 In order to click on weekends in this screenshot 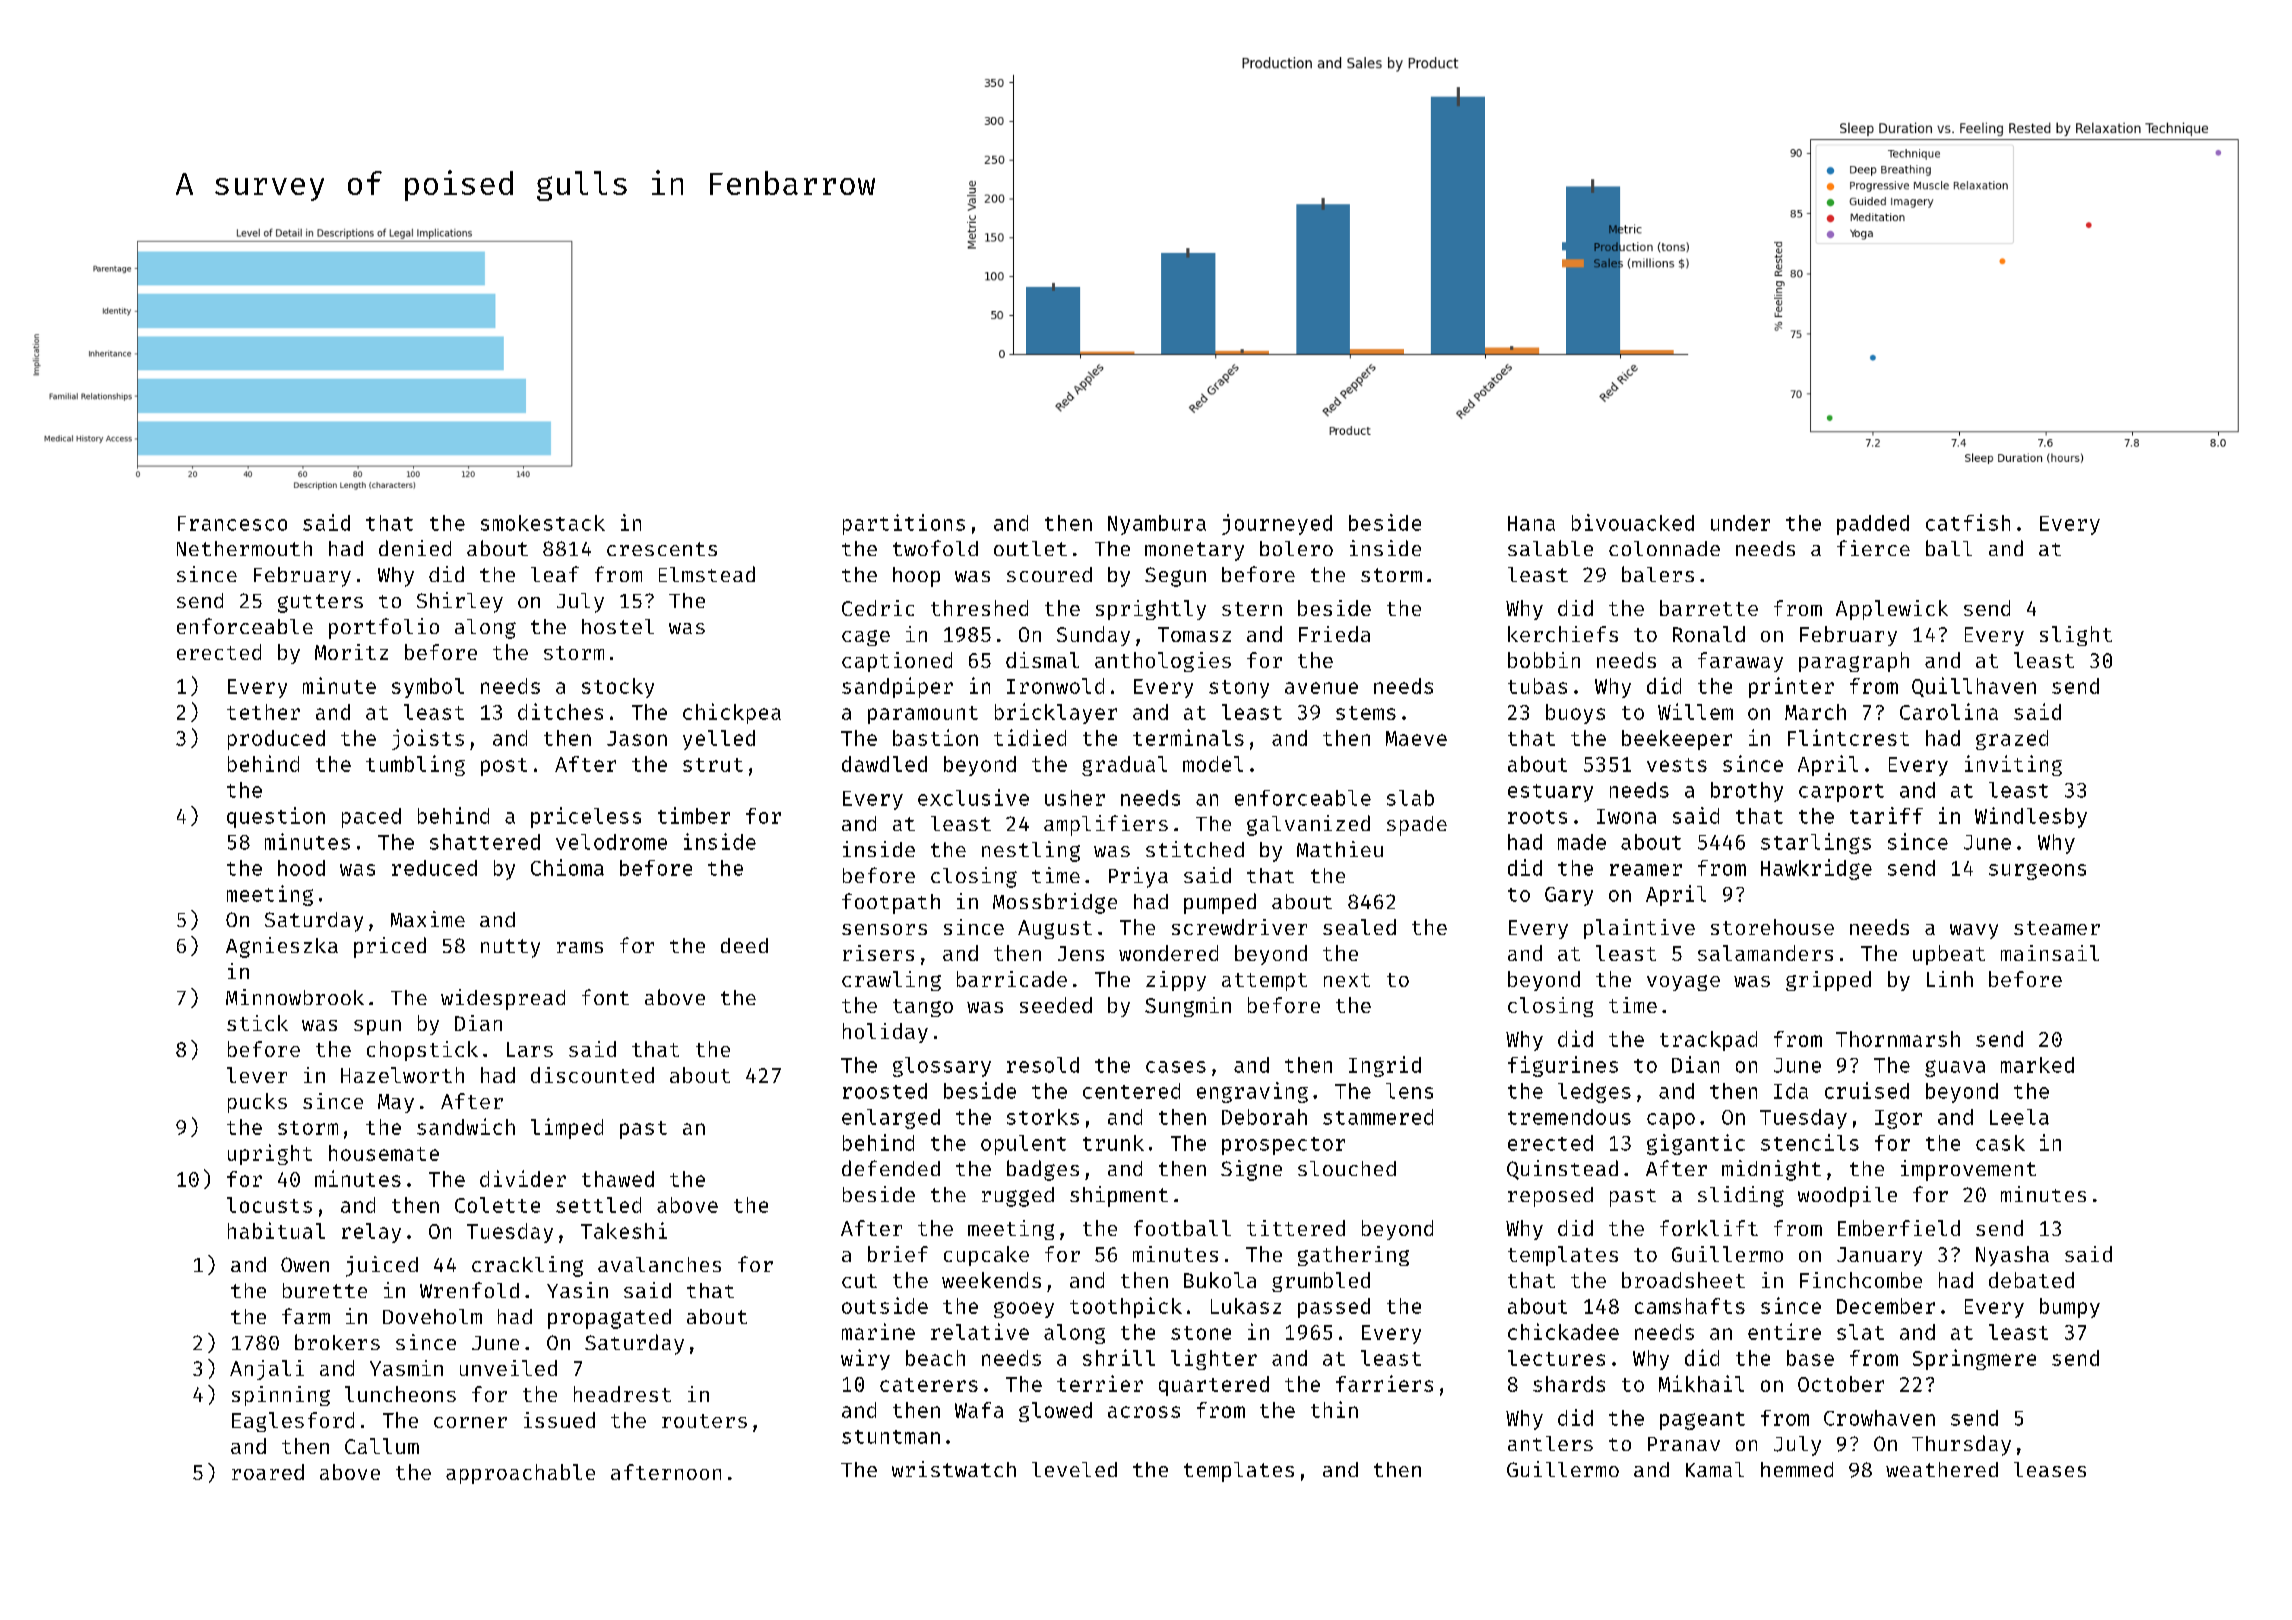, I will do `click(991, 1280)`.
